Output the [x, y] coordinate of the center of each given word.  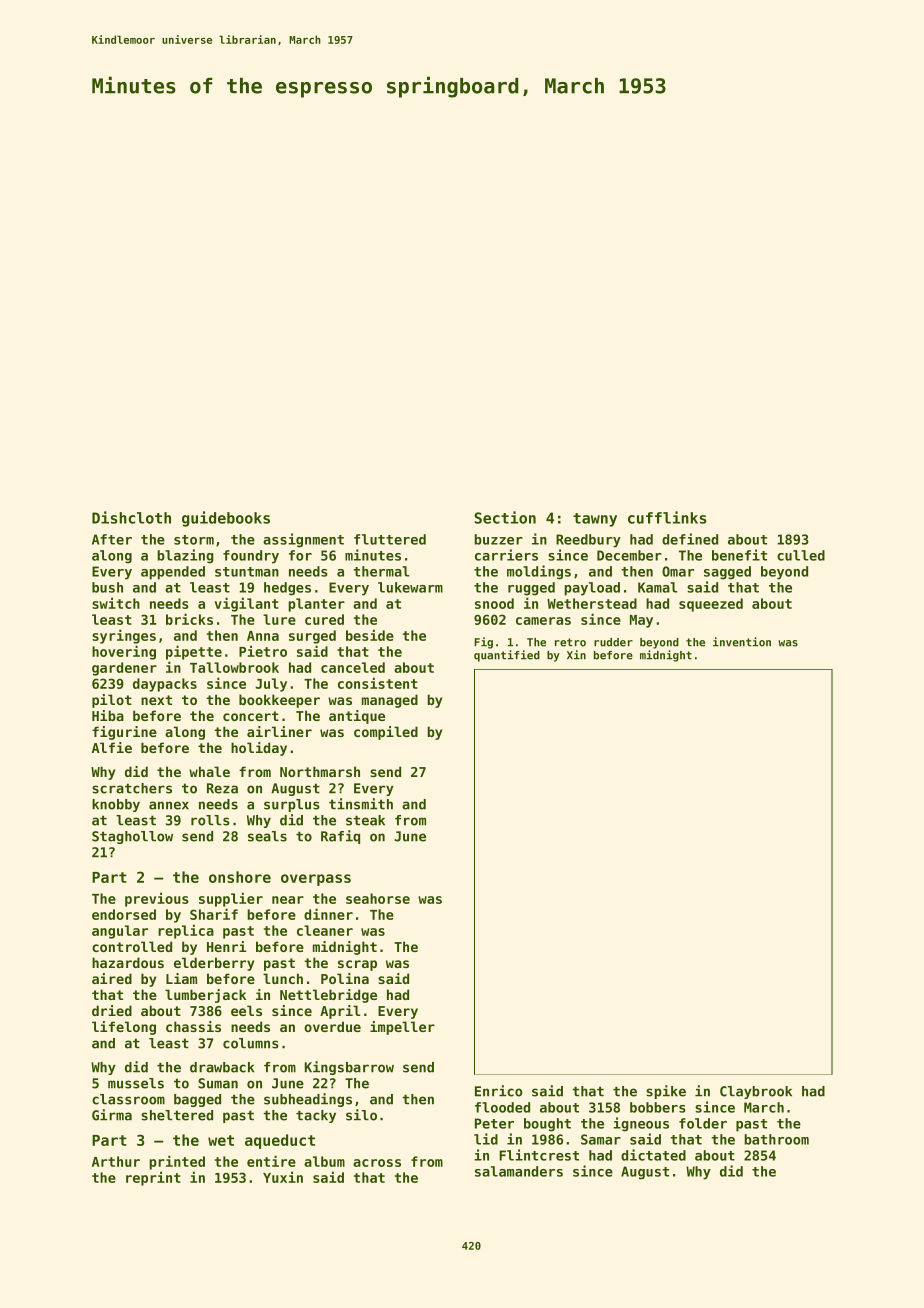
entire [271, 1161]
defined [690, 539]
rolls [210, 820]
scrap [357, 965]
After [112, 539]
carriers [506, 555]
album [324, 1161]
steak [365, 820]
